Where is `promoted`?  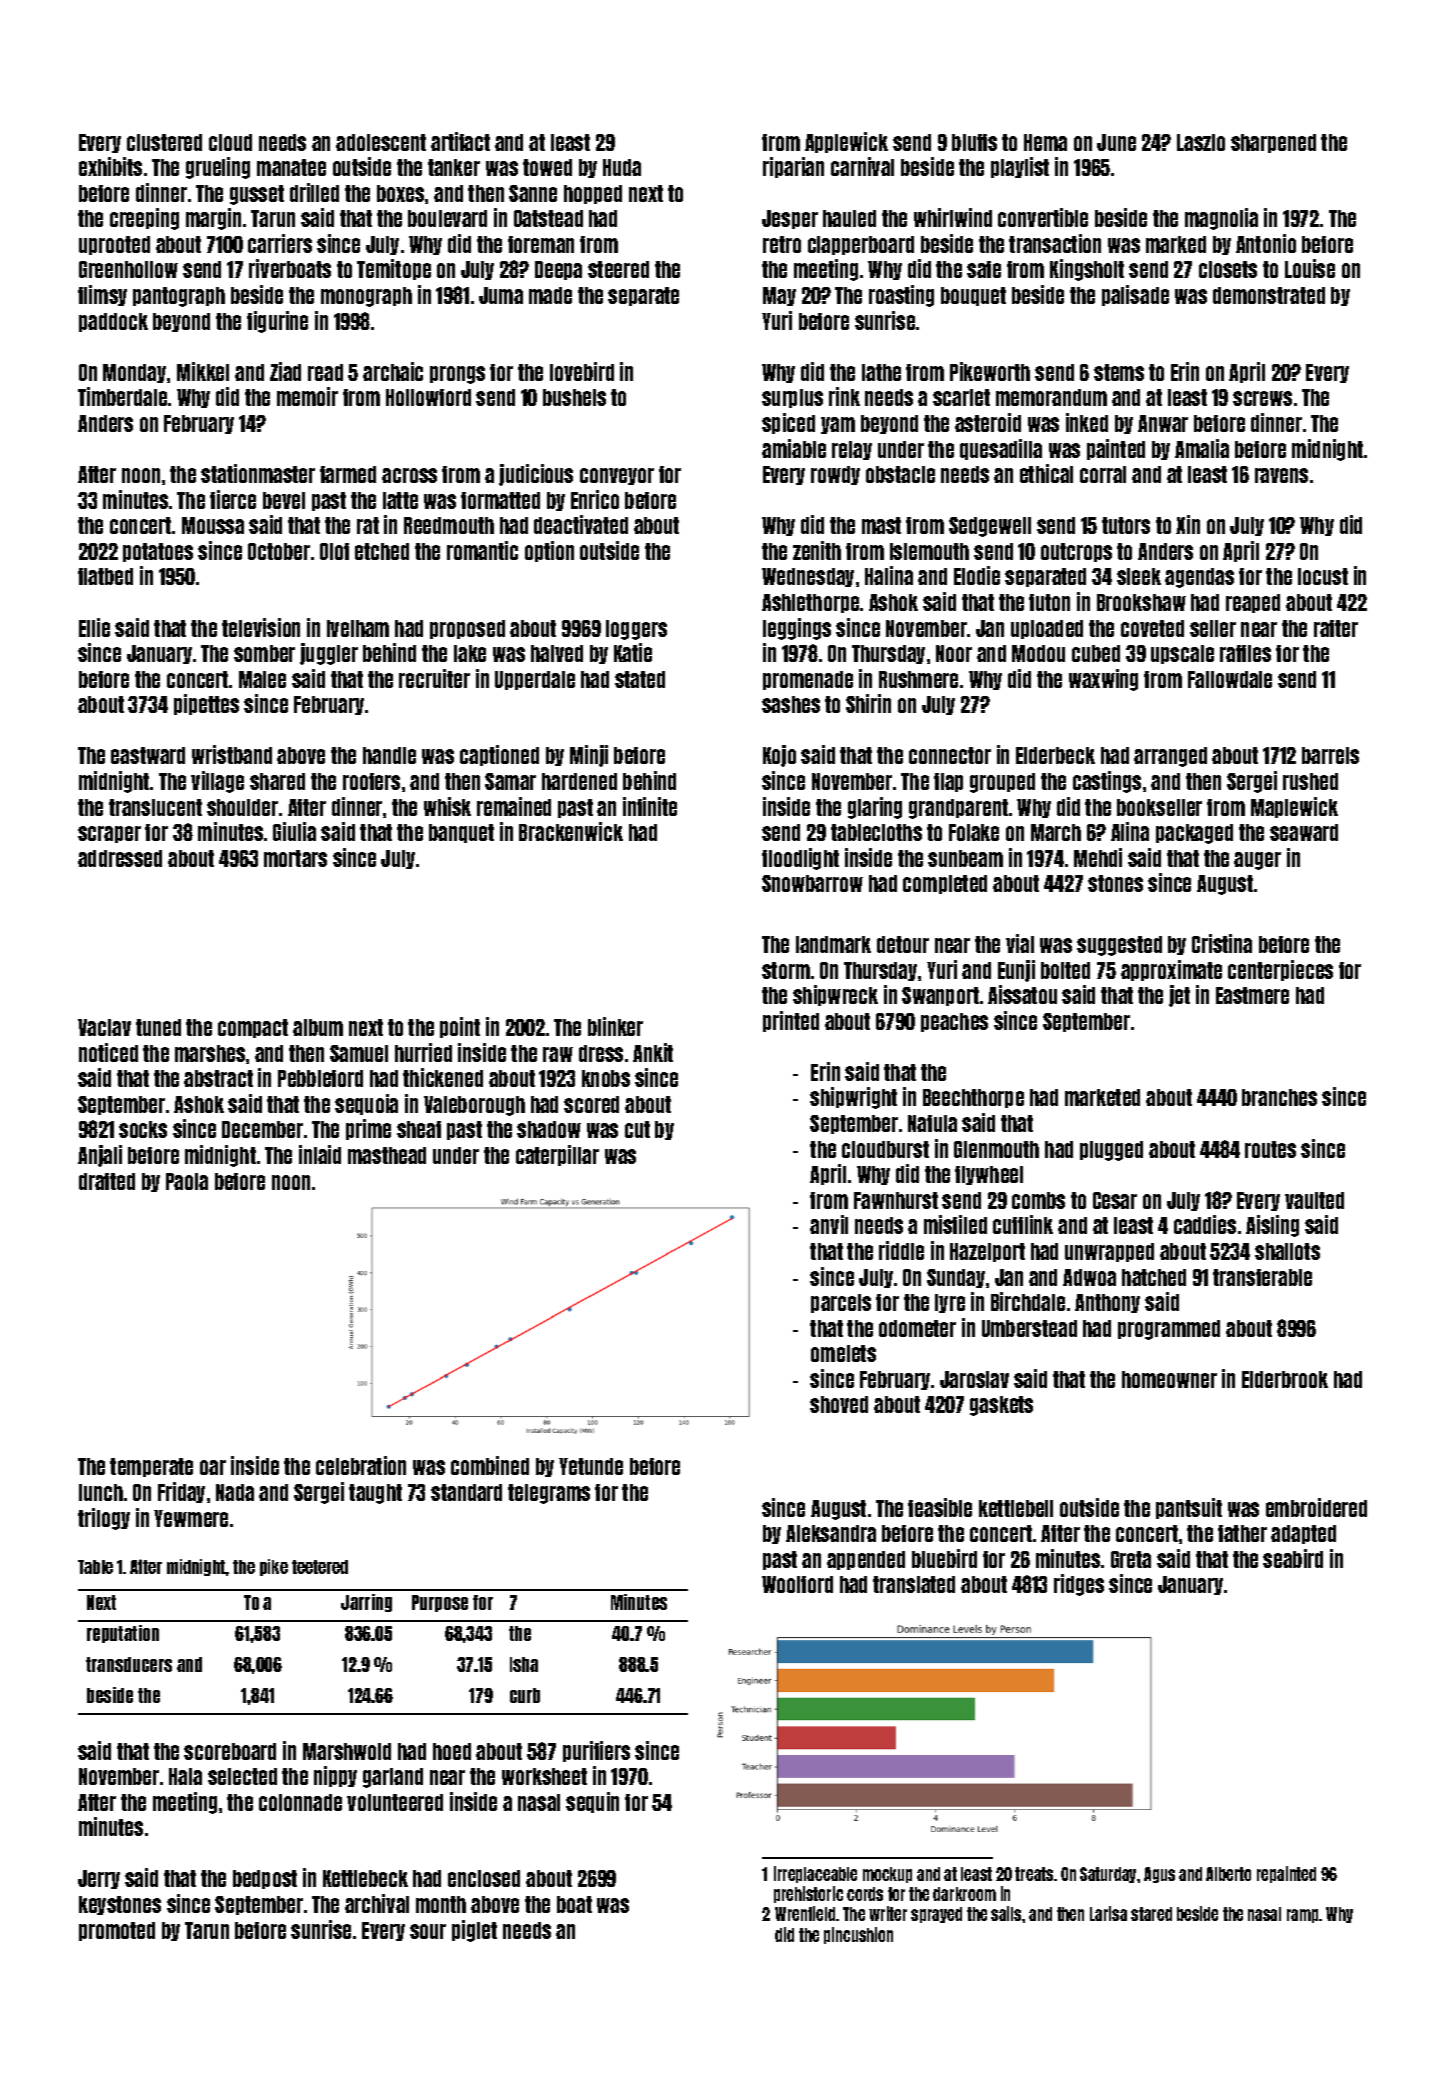 promoted is located at coordinates (117, 1931).
